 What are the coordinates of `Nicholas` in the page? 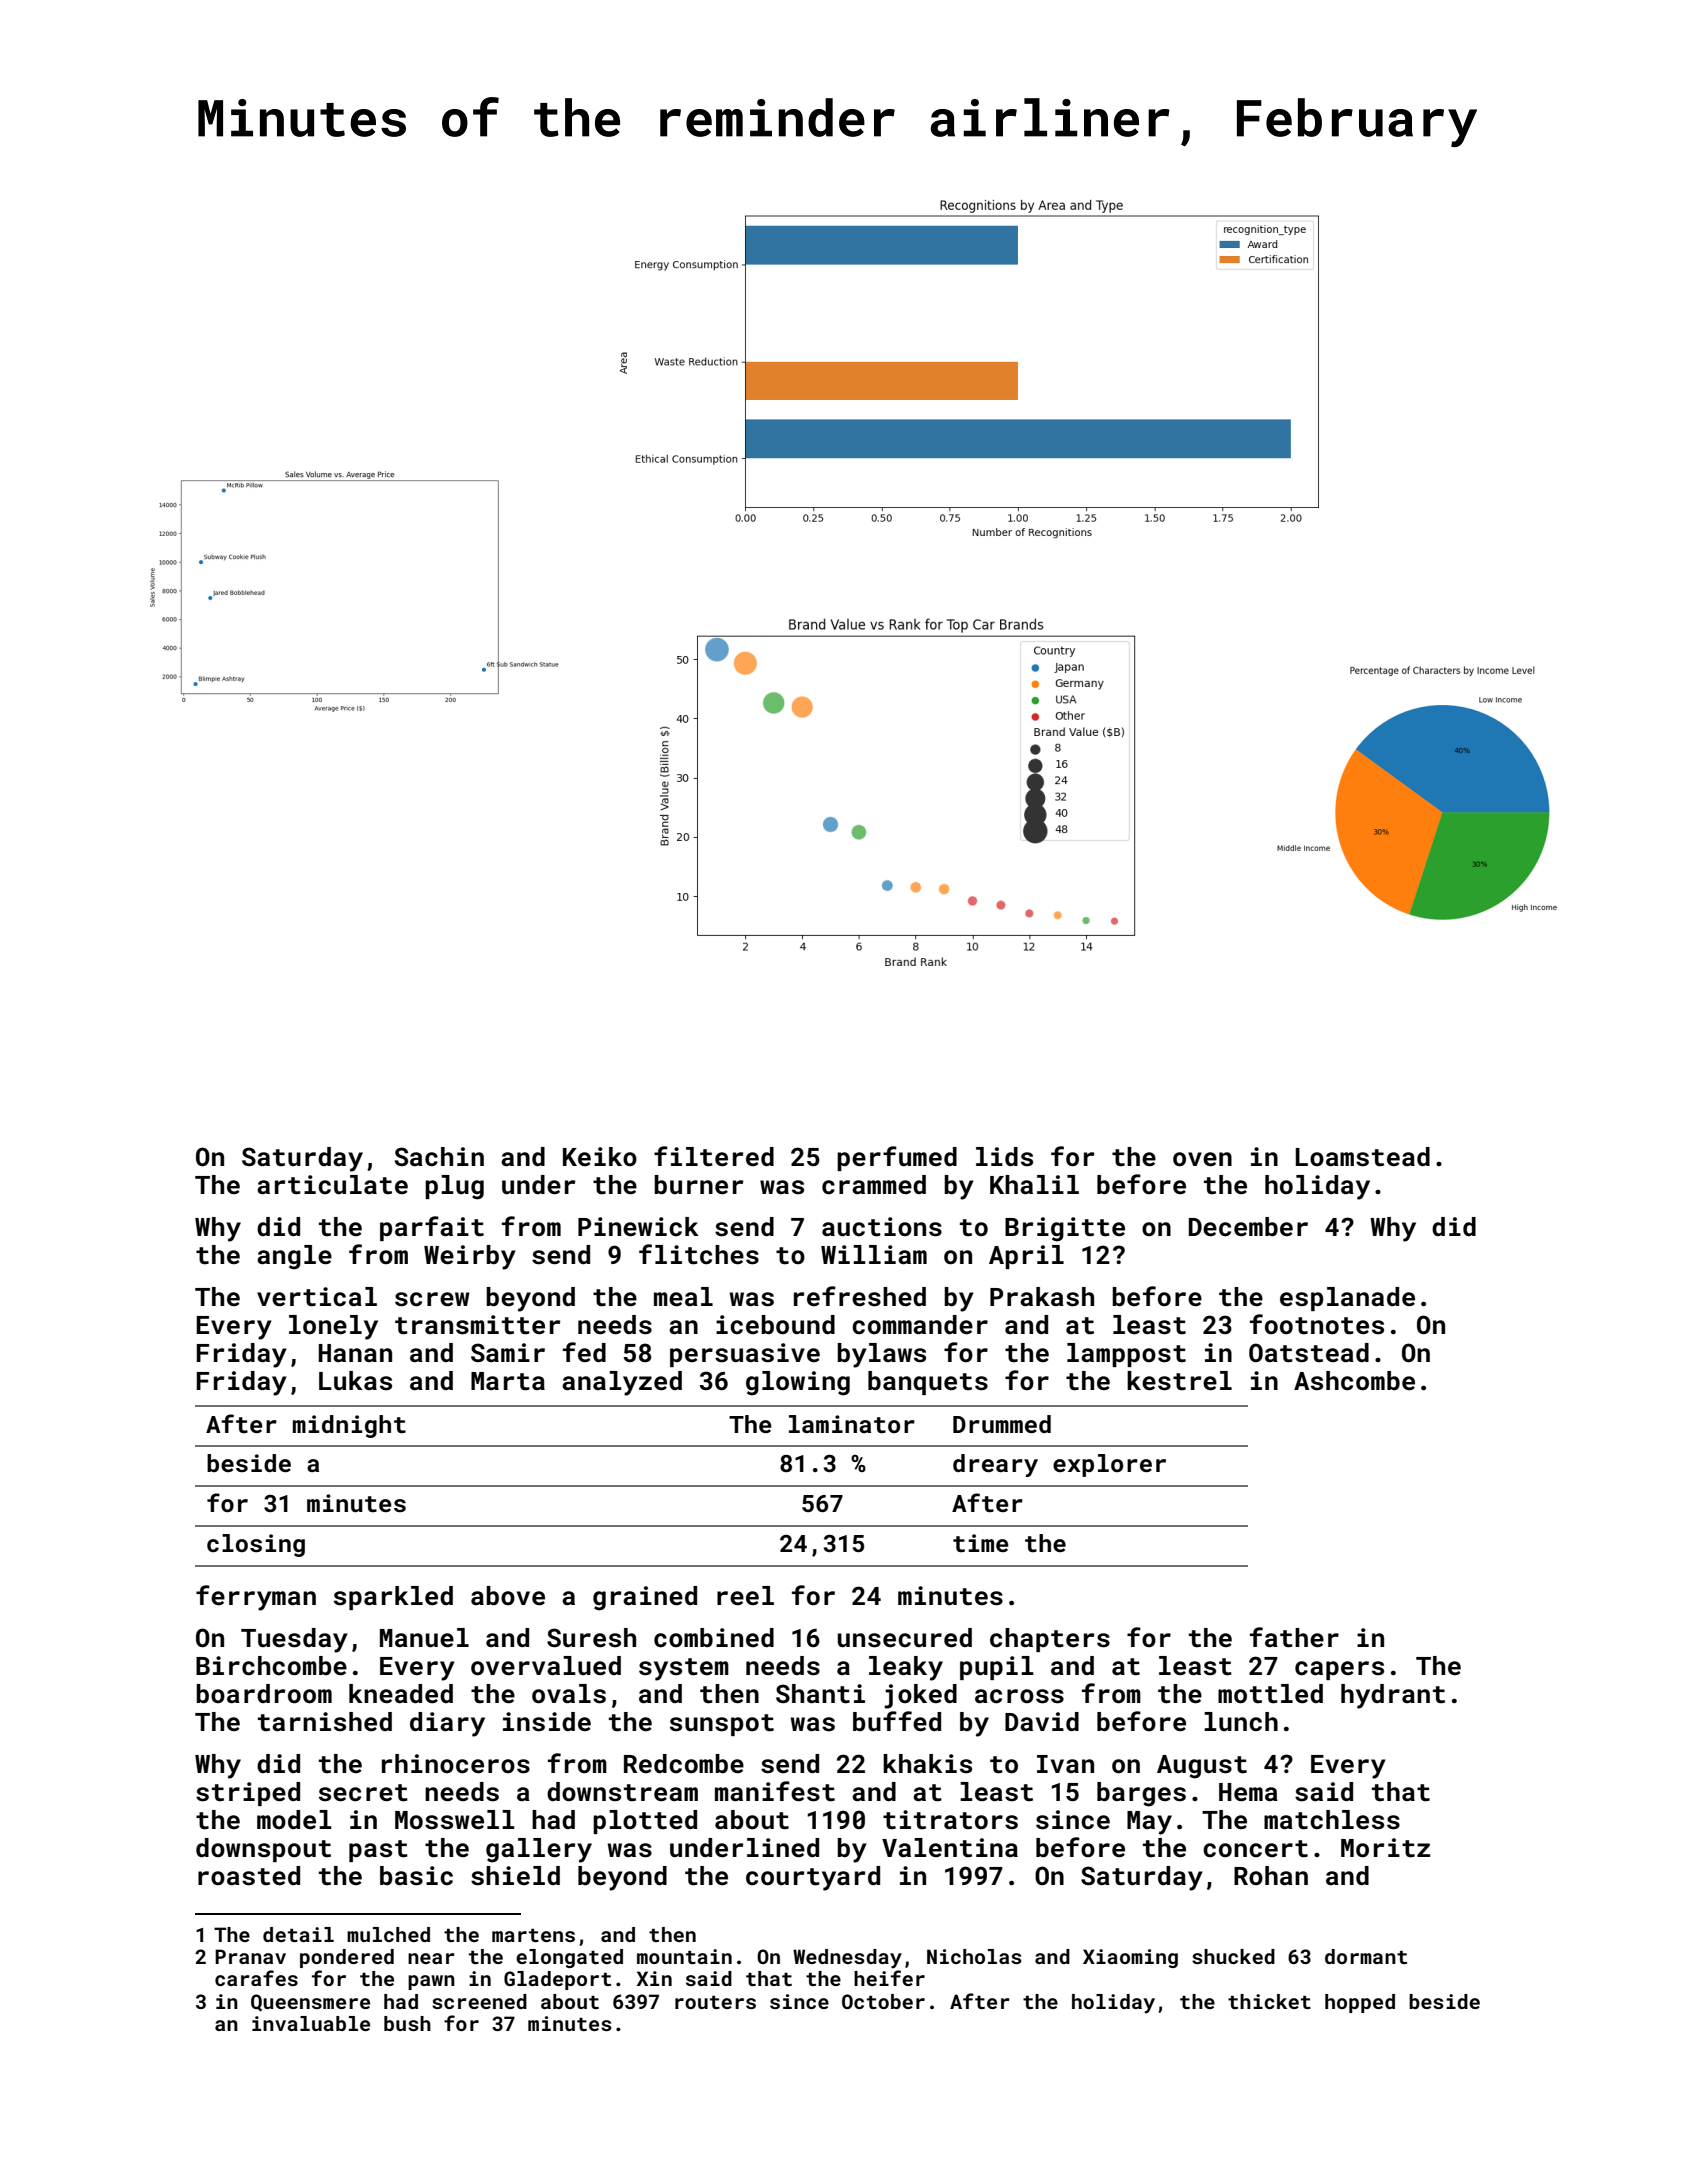 It's located at (974, 1956).
